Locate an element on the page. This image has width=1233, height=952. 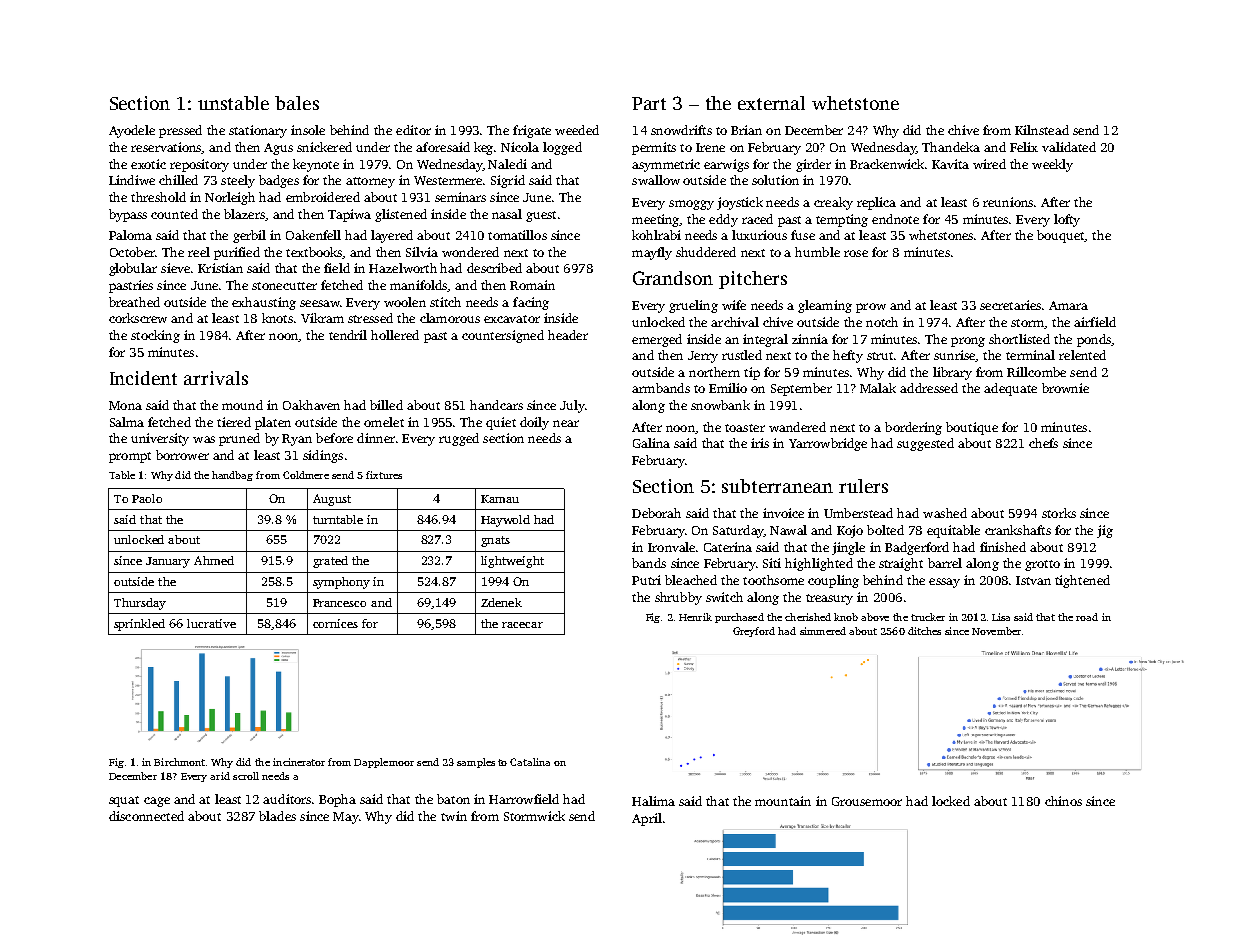
Grousemoor is located at coordinates (867, 801).
